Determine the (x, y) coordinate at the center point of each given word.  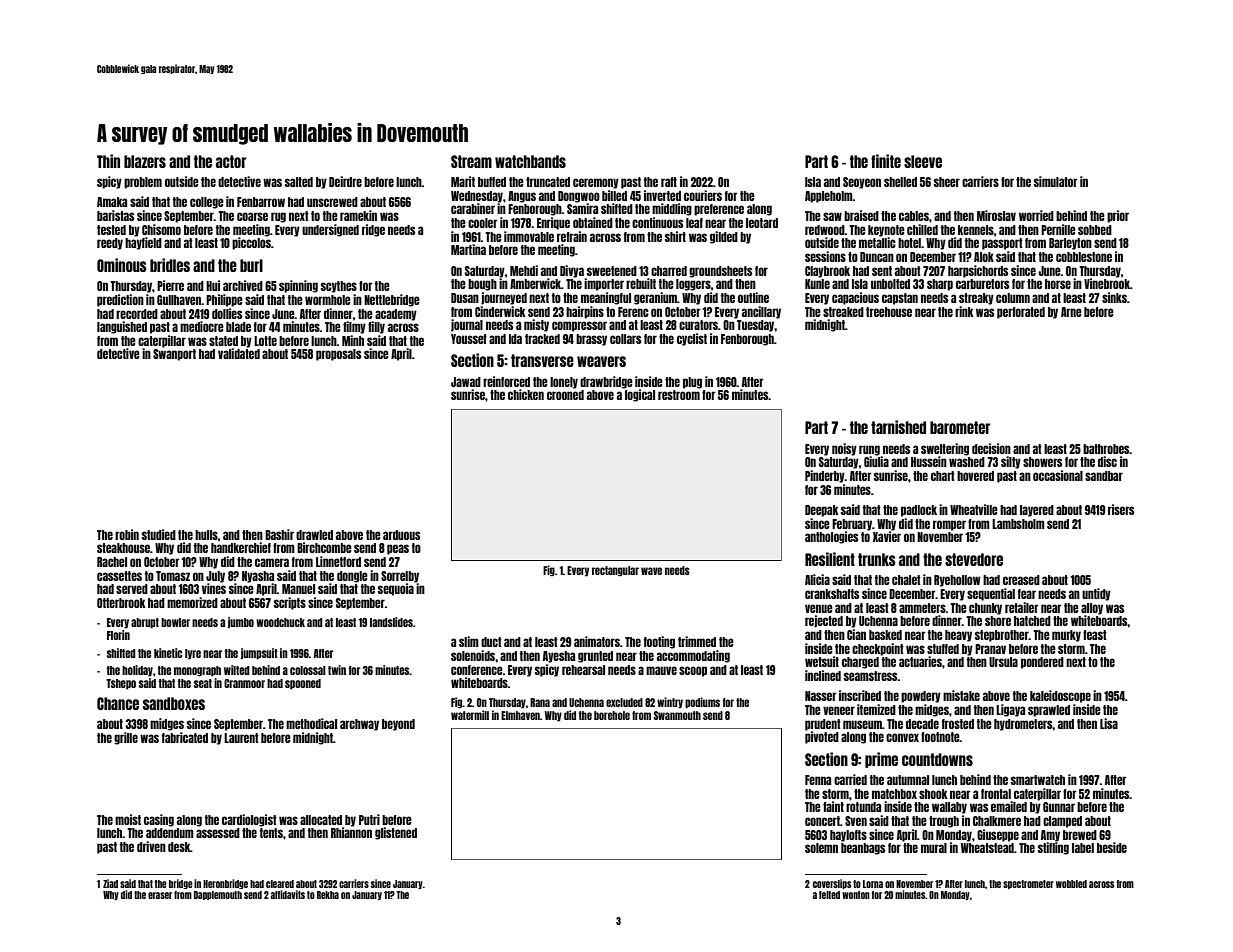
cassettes (119, 576)
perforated (1021, 313)
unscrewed (332, 202)
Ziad (110, 883)
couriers (703, 195)
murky (1066, 636)
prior (1118, 216)
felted (829, 895)
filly (376, 327)
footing (659, 642)
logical (640, 395)
